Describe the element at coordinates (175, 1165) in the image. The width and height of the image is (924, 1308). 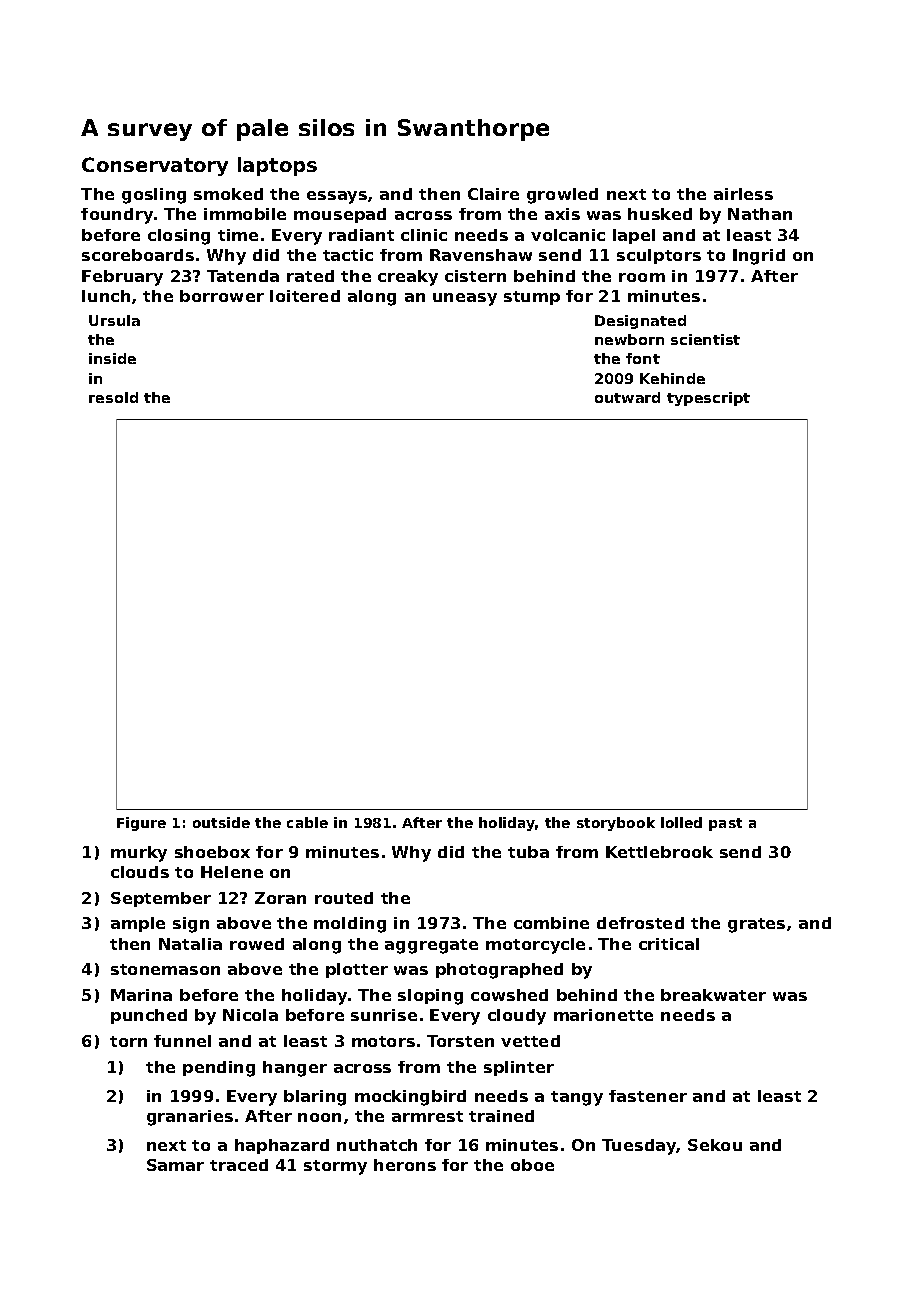
I see `Samar` at that location.
